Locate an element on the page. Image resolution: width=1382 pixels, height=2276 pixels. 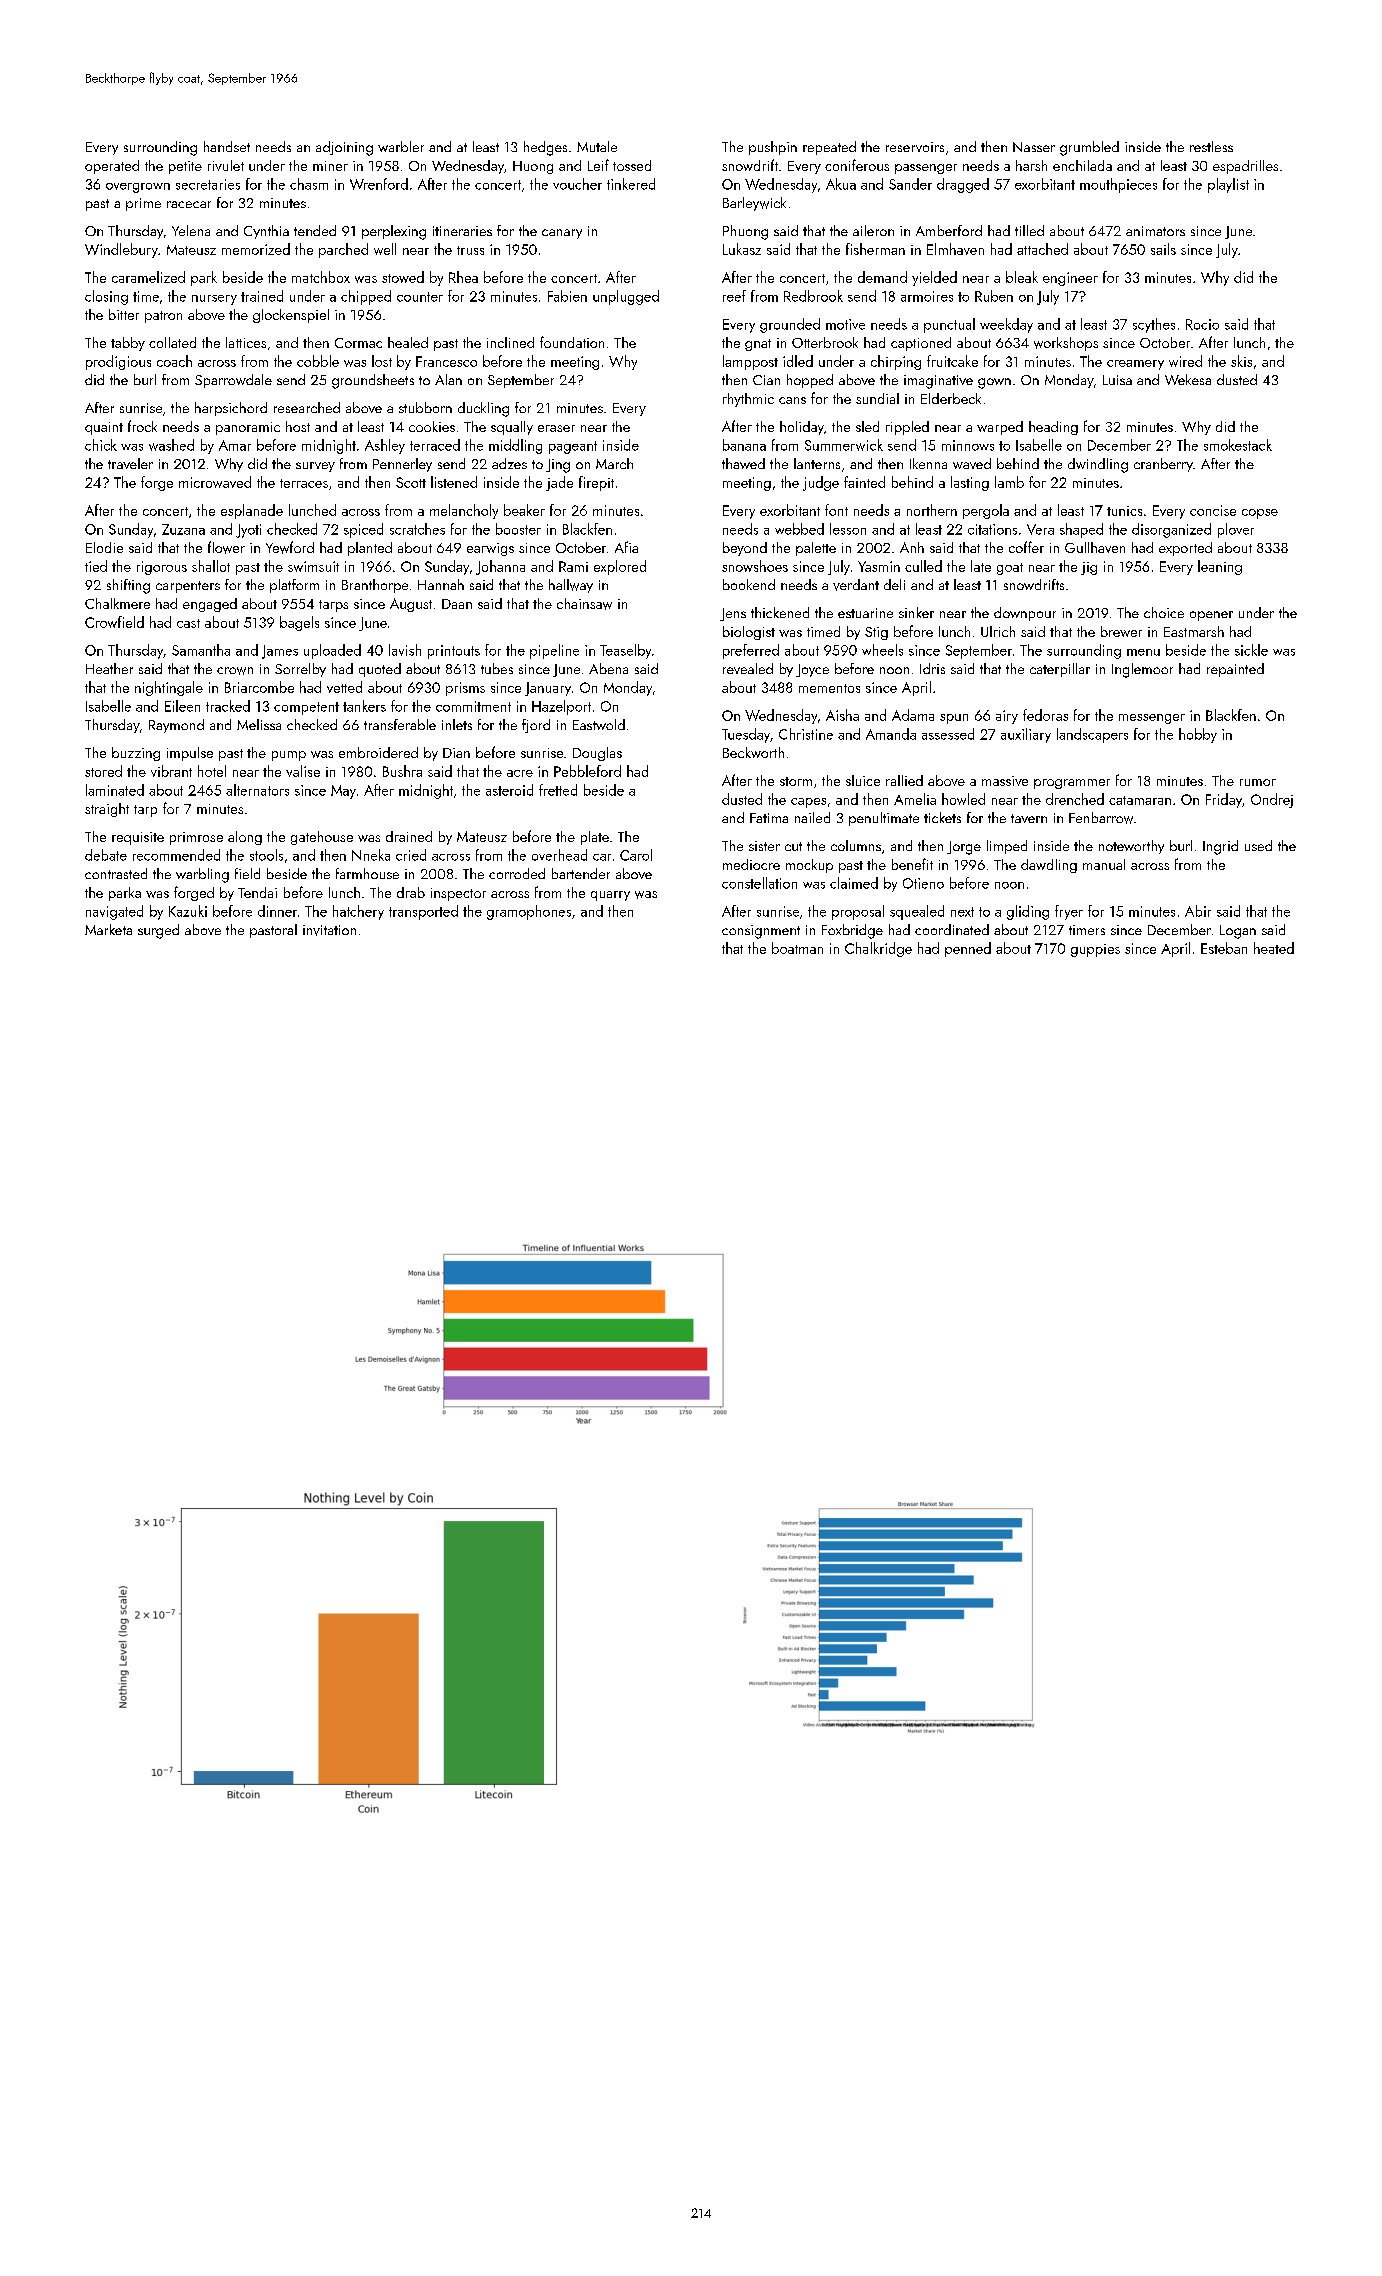
espadrilles is located at coordinates (1245, 167).
